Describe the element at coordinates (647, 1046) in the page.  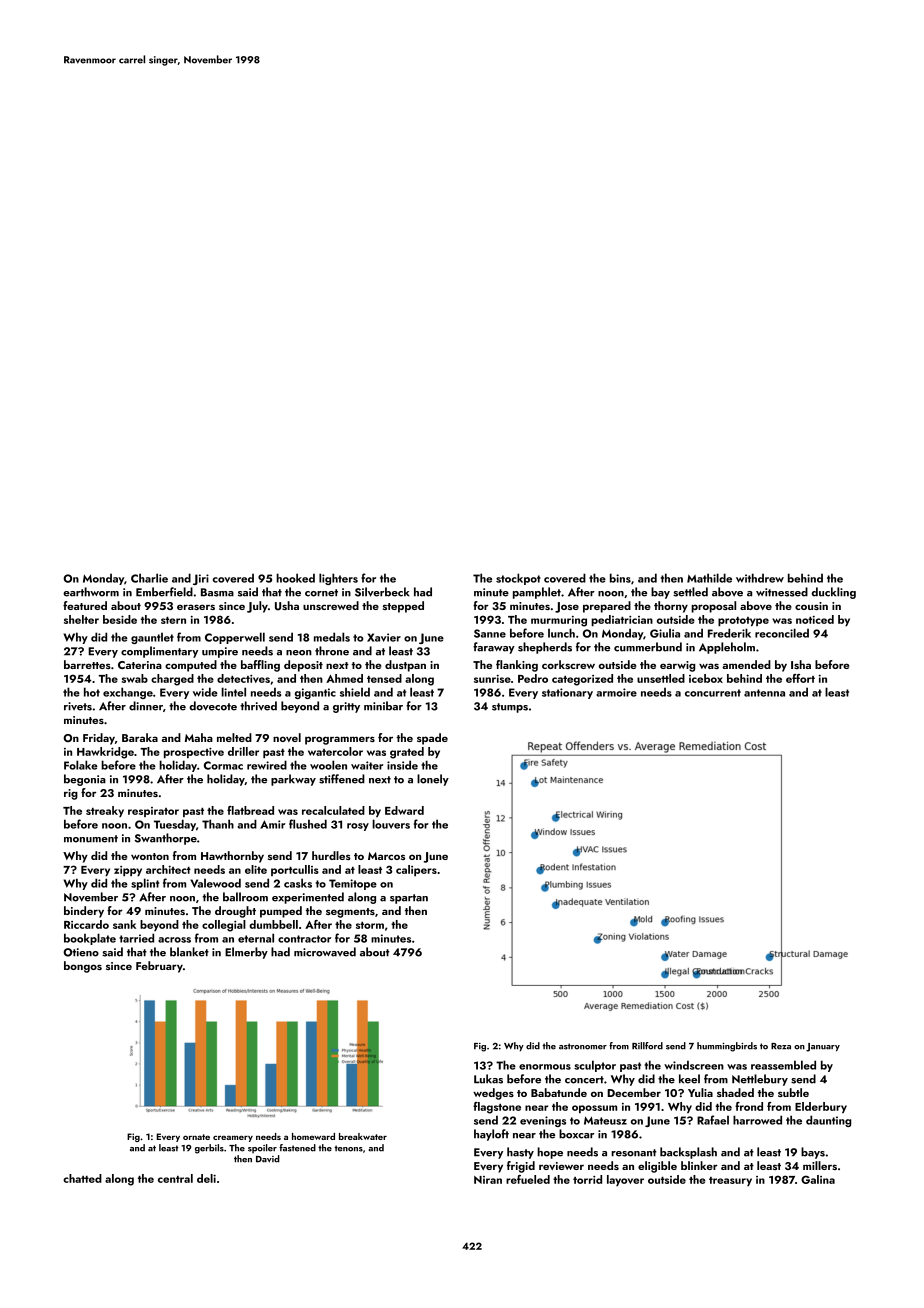
I see `Rillford` at that location.
